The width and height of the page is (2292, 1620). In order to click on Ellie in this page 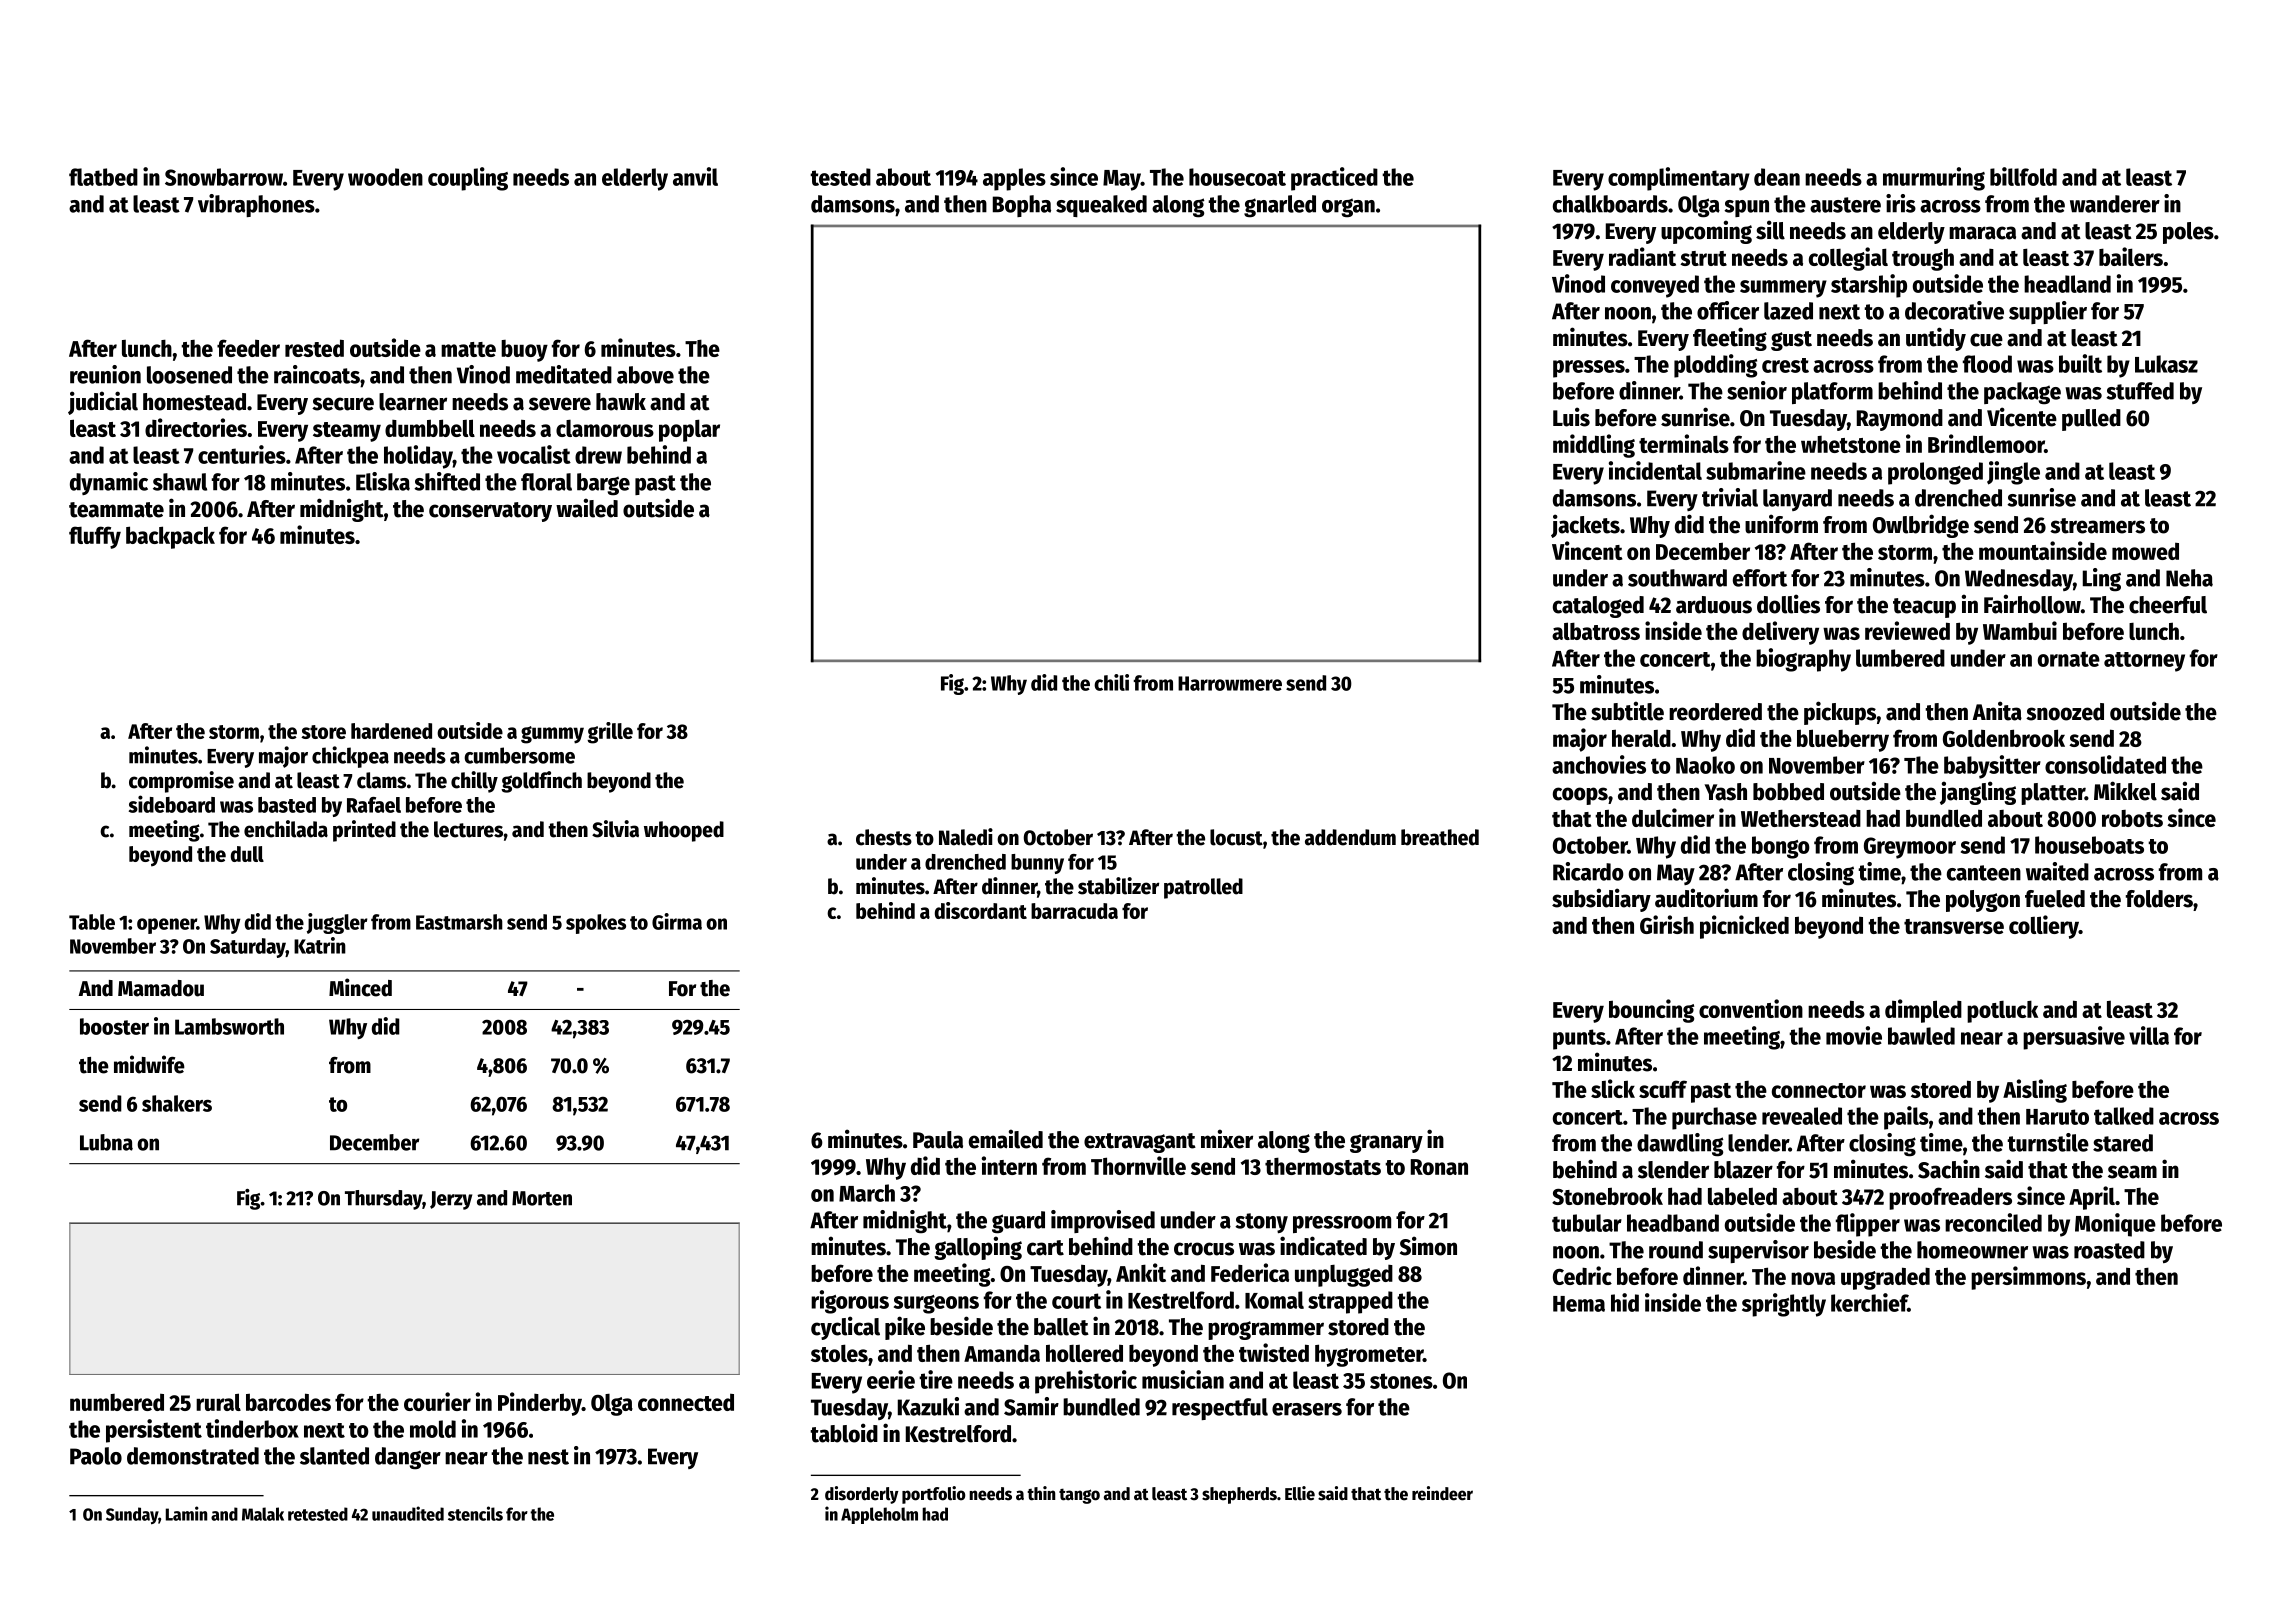, I will do `click(1300, 1493)`.
